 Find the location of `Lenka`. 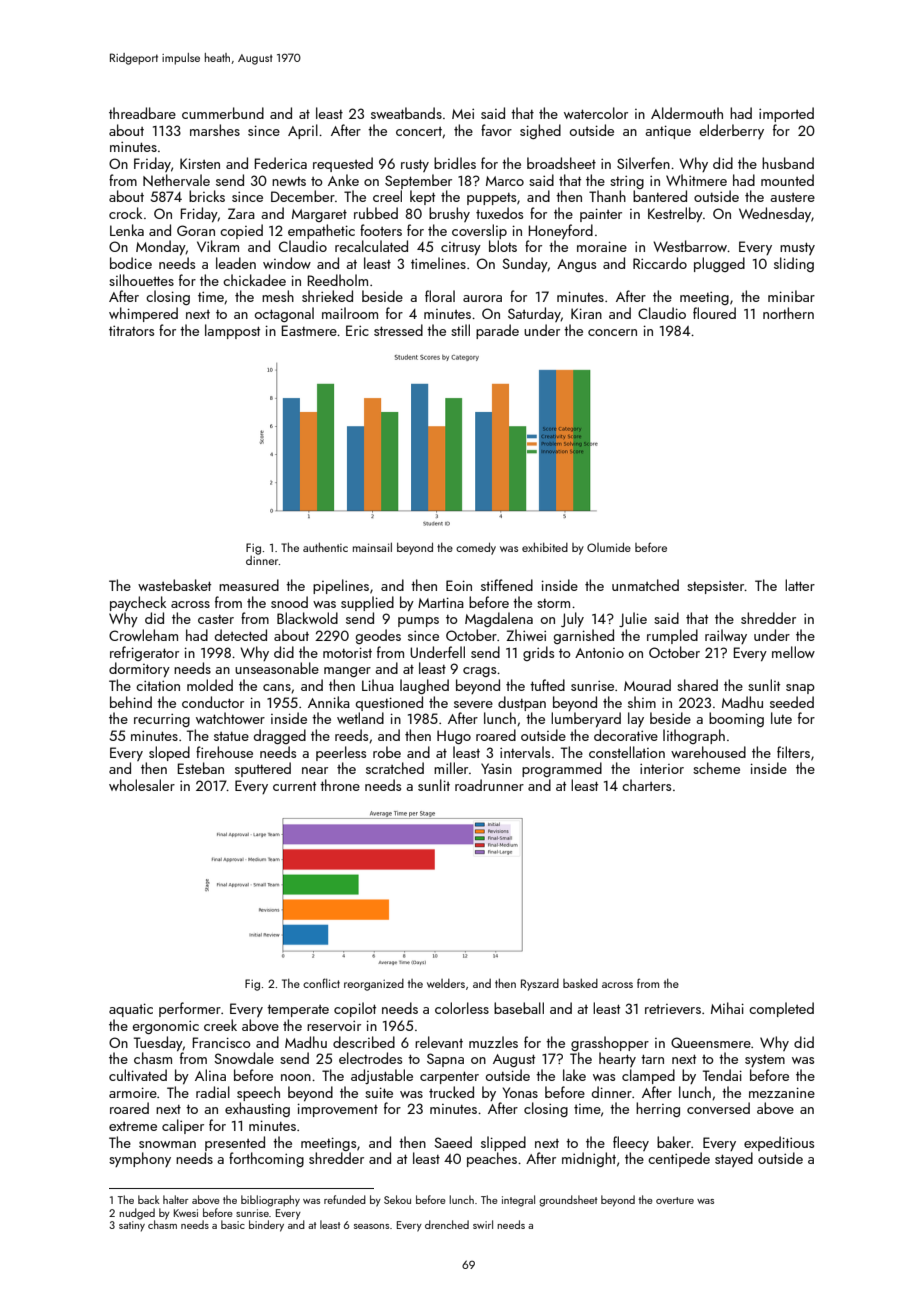

Lenka is located at coordinates (127, 230).
